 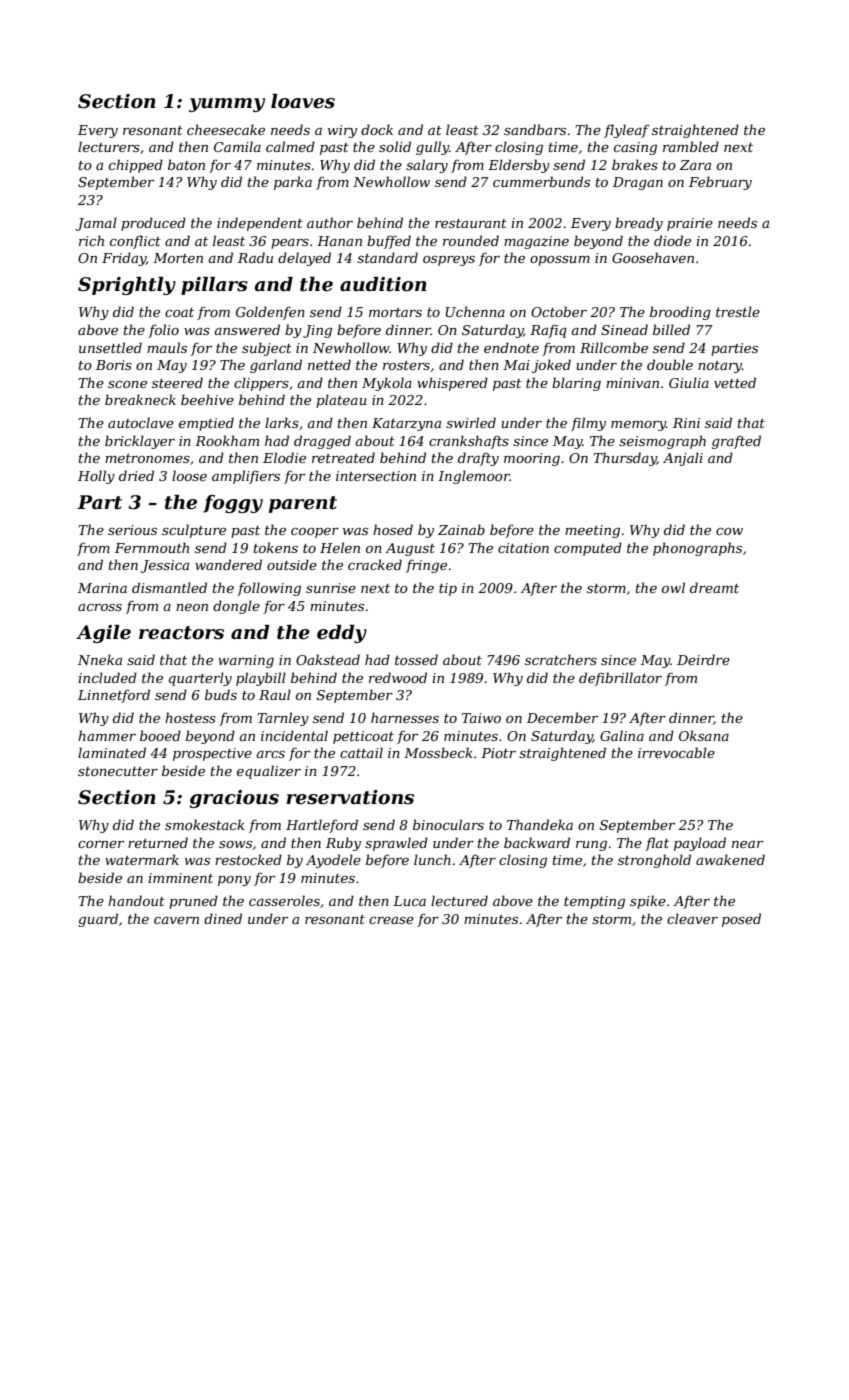 What do you see at coordinates (691, 146) in the screenshot?
I see `rambled` at bounding box center [691, 146].
